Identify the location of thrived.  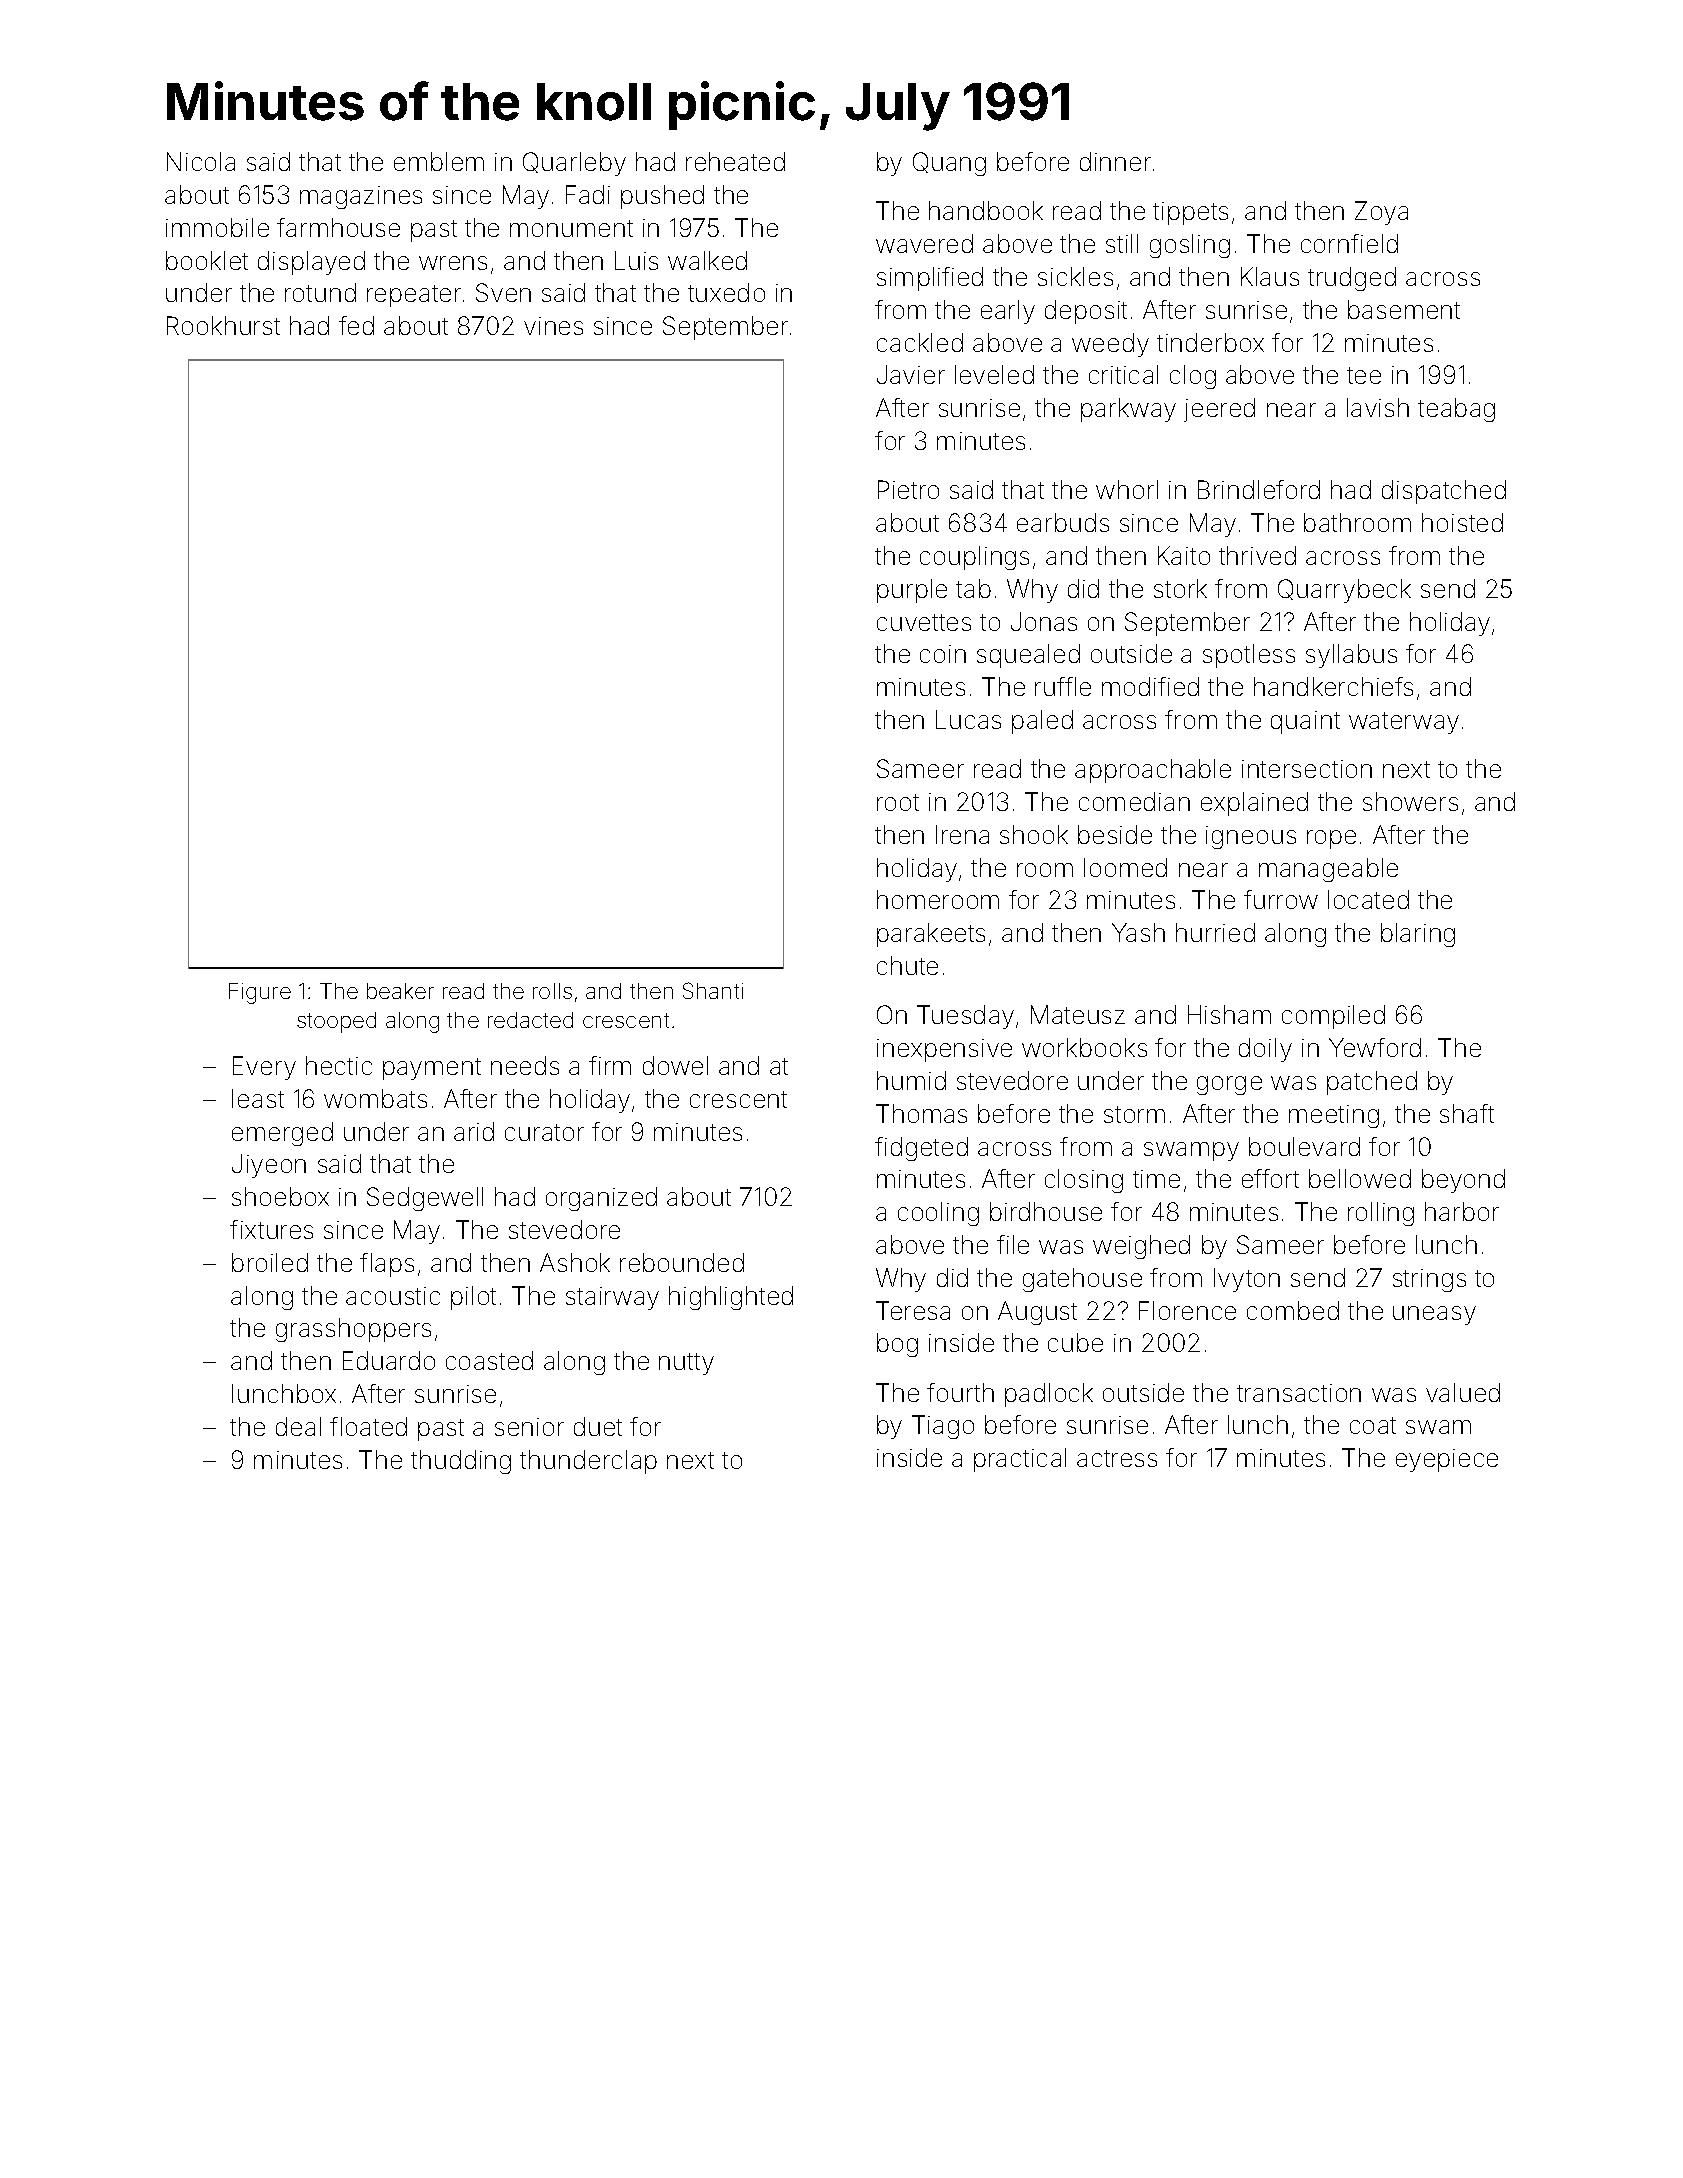
(1257, 555).
